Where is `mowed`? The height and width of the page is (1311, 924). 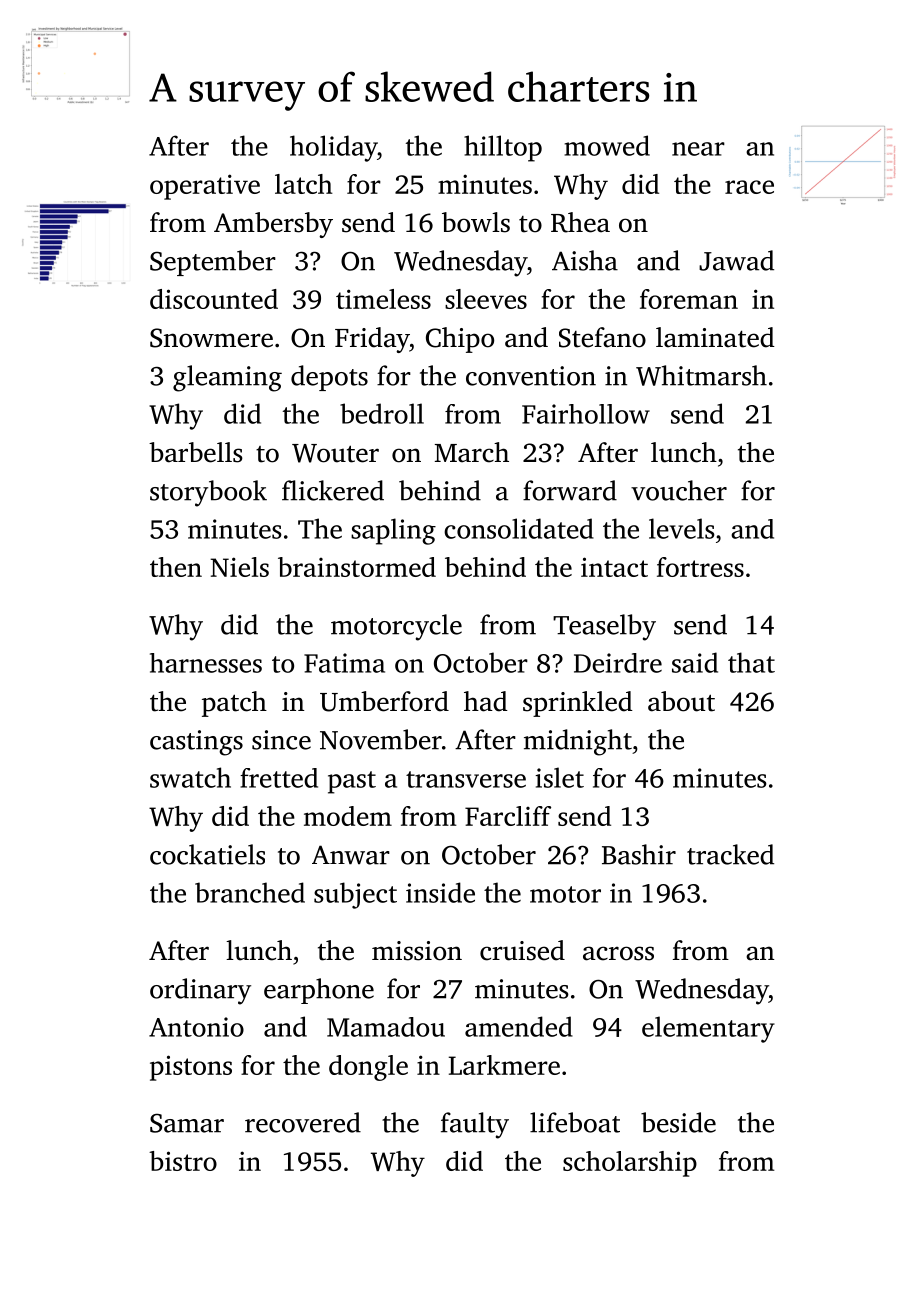 mowed is located at coordinates (607, 145).
